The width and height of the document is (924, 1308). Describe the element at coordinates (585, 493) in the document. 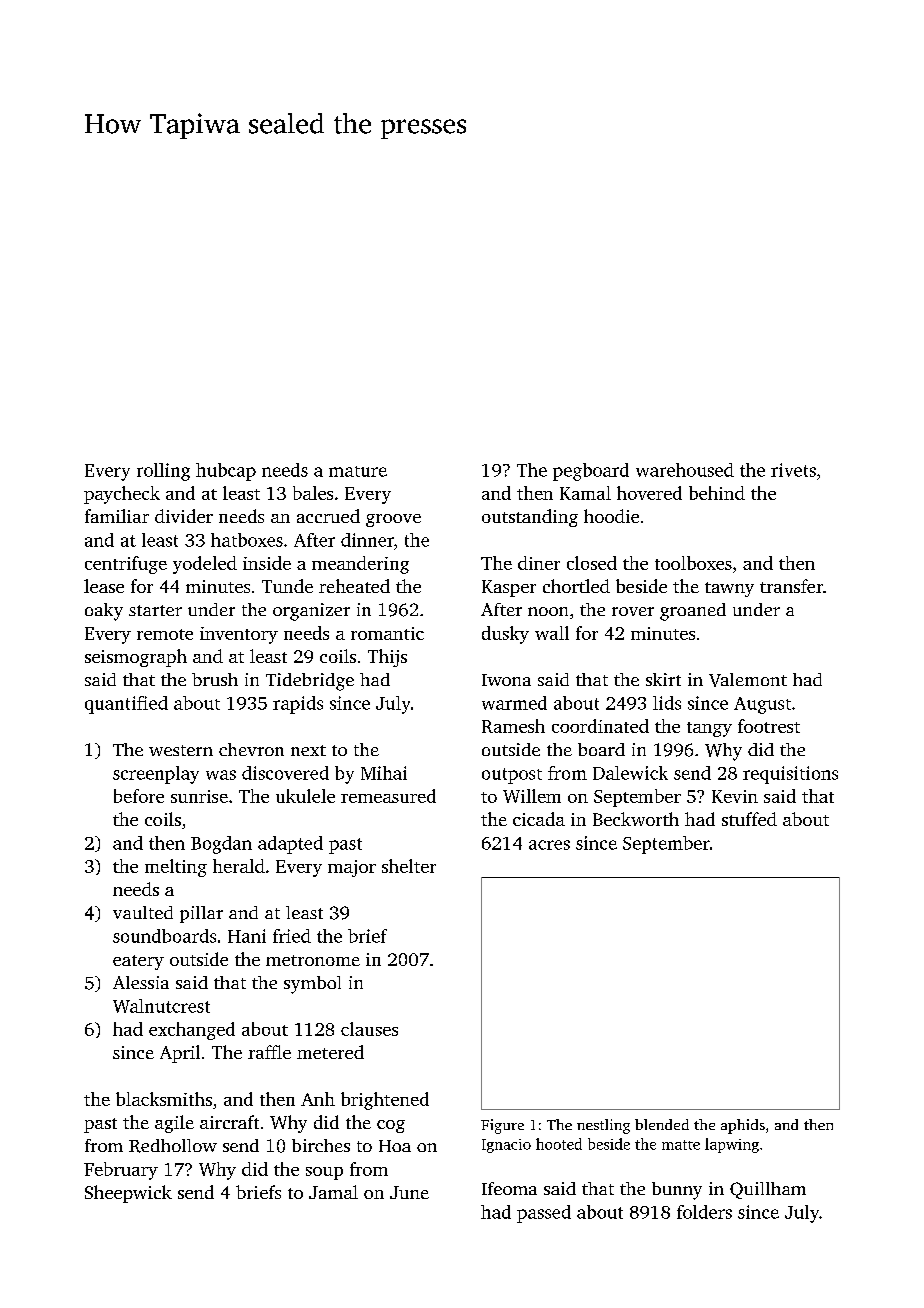

I see `Kamal` at that location.
